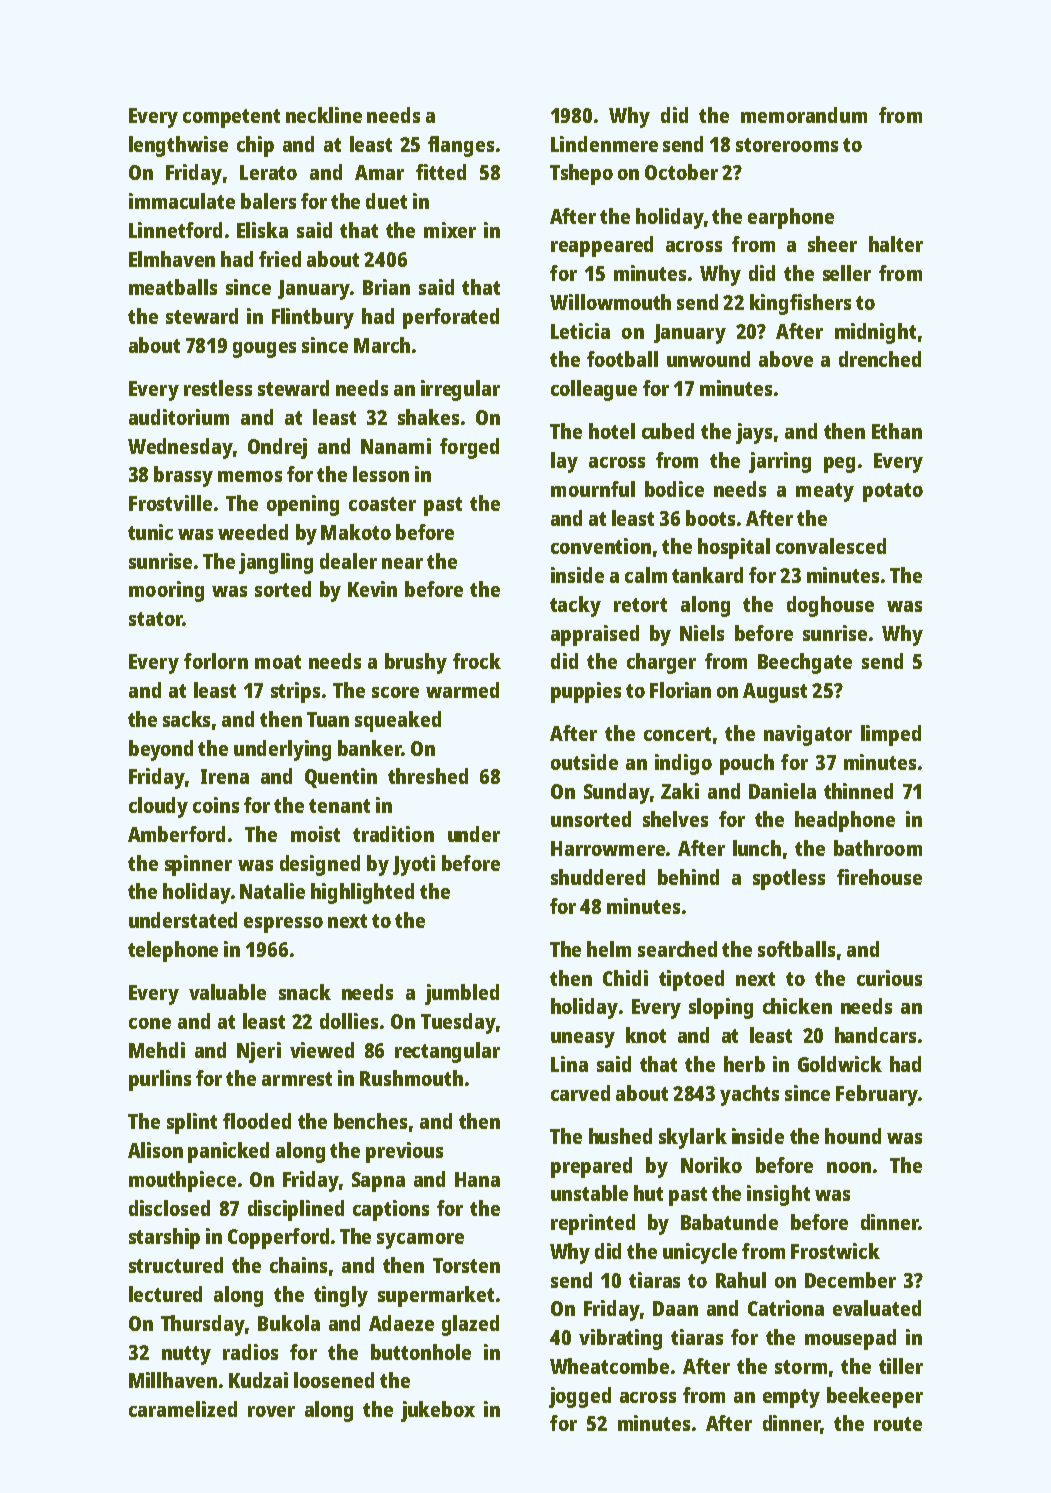 The image size is (1051, 1493). What do you see at coordinates (166, 591) in the document?
I see `mooring` at bounding box center [166, 591].
